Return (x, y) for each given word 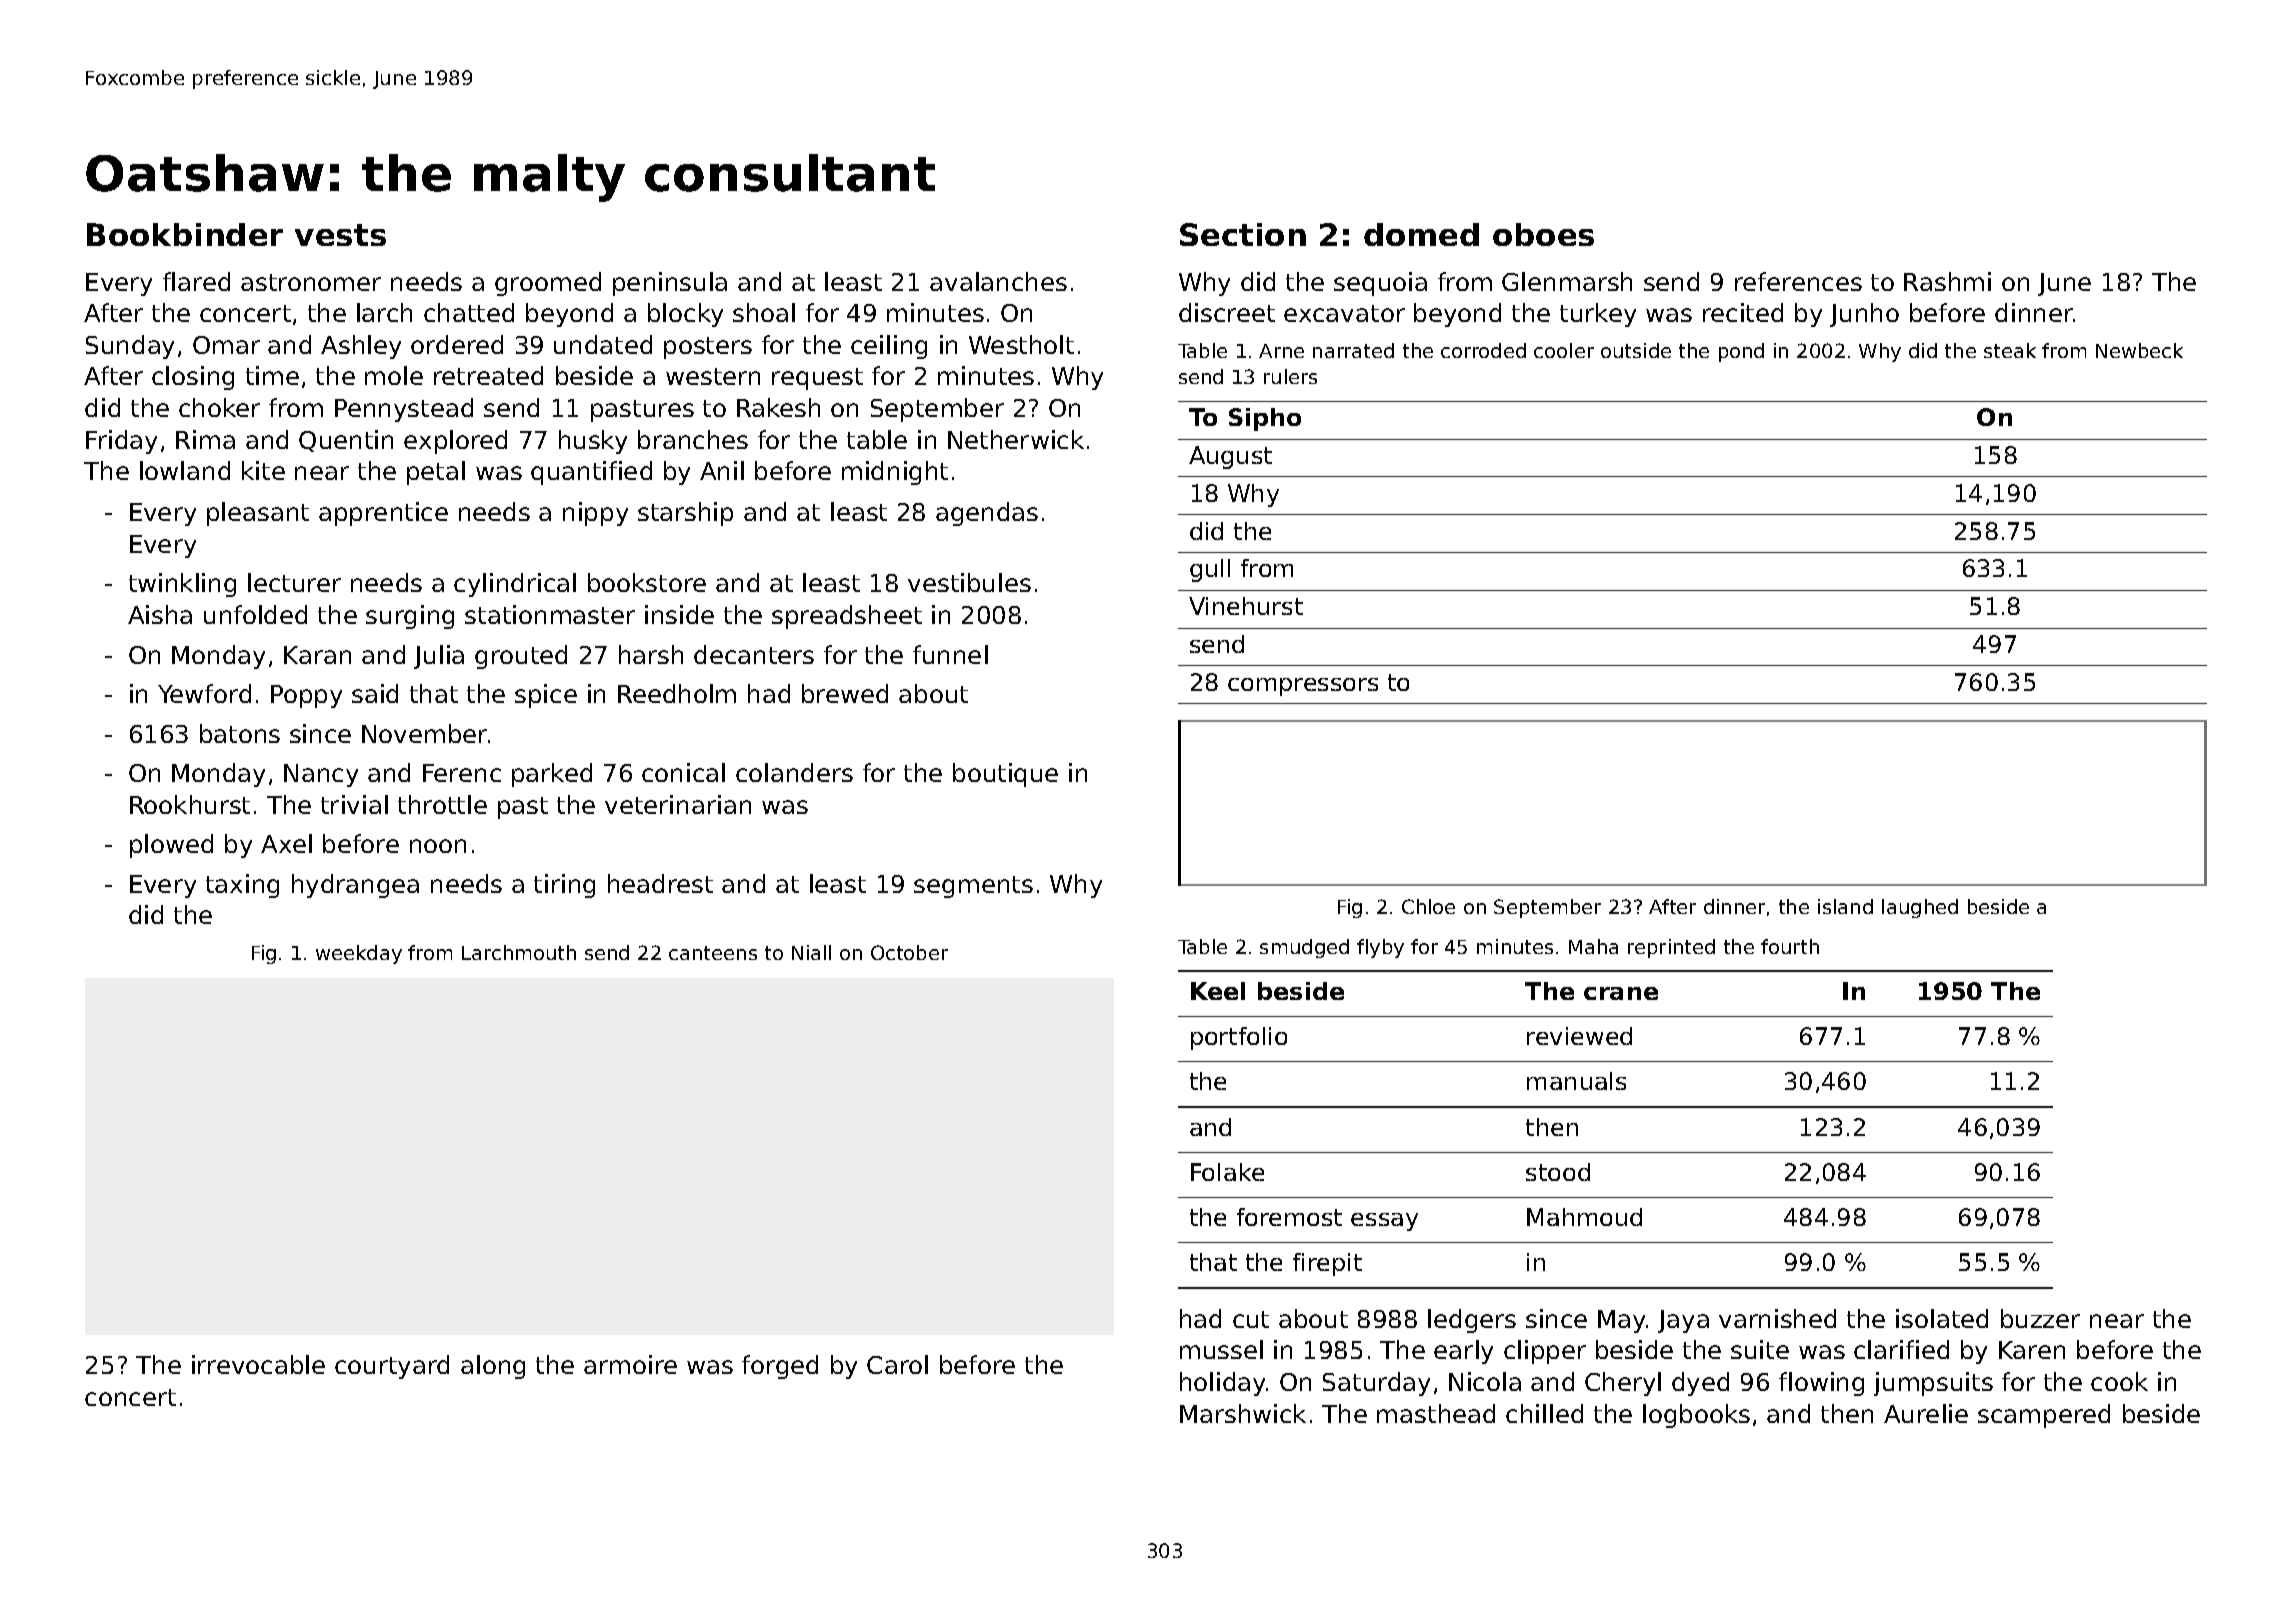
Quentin (346, 441)
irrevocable (258, 1364)
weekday (359, 954)
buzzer (2040, 1318)
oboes (1543, 234)
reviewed (1579, 1036)
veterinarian (678, 804)
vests (340, 235)
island (1845, 906)
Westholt (1021, 344)
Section (1243, 234)
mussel (1221, 1349)
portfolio (1239, 1038)
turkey (1598, 315)
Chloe (1428, 906)
